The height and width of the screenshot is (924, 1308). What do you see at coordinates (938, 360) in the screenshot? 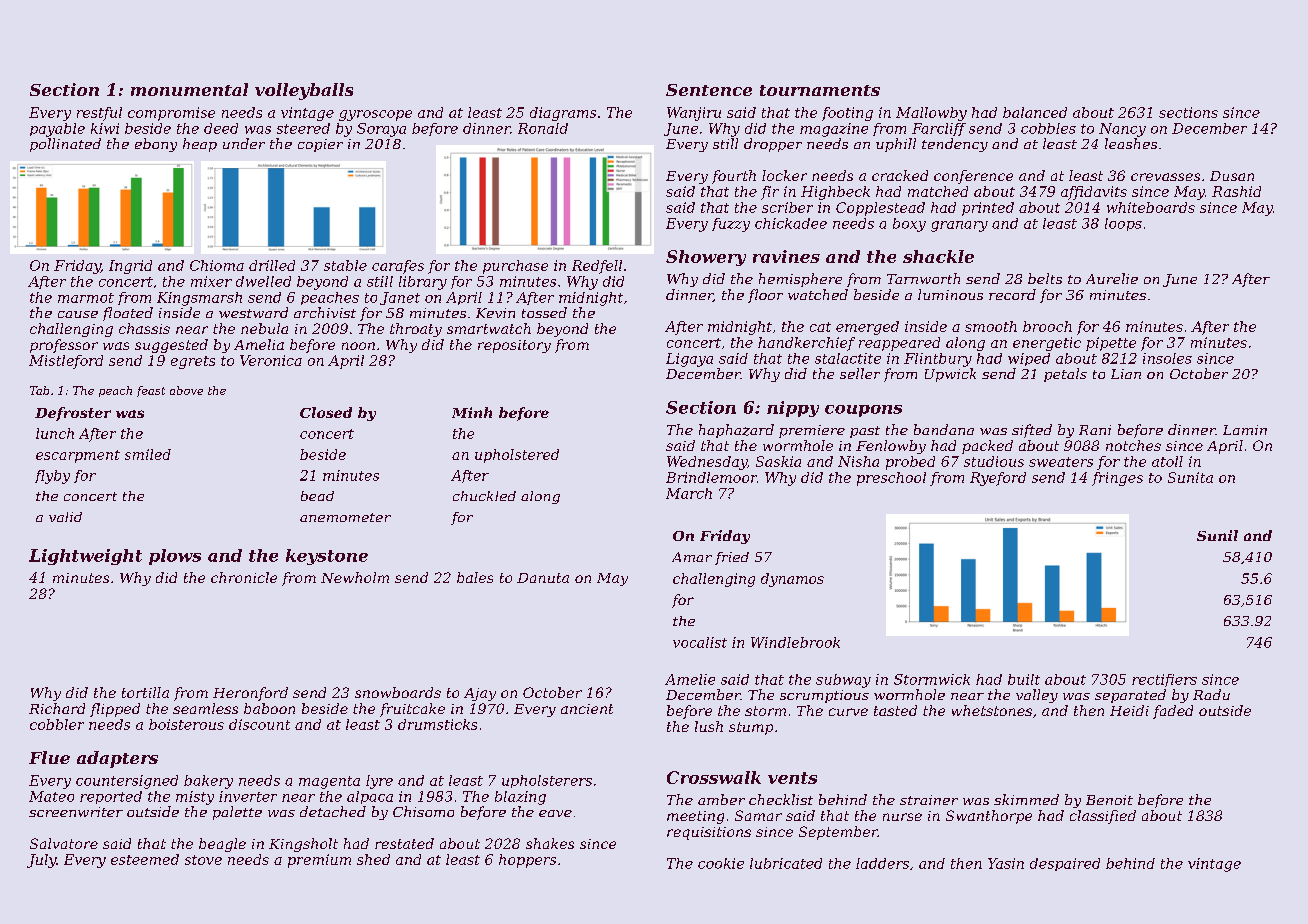
I see `Flintbury` at bounding box center [938, 360].
